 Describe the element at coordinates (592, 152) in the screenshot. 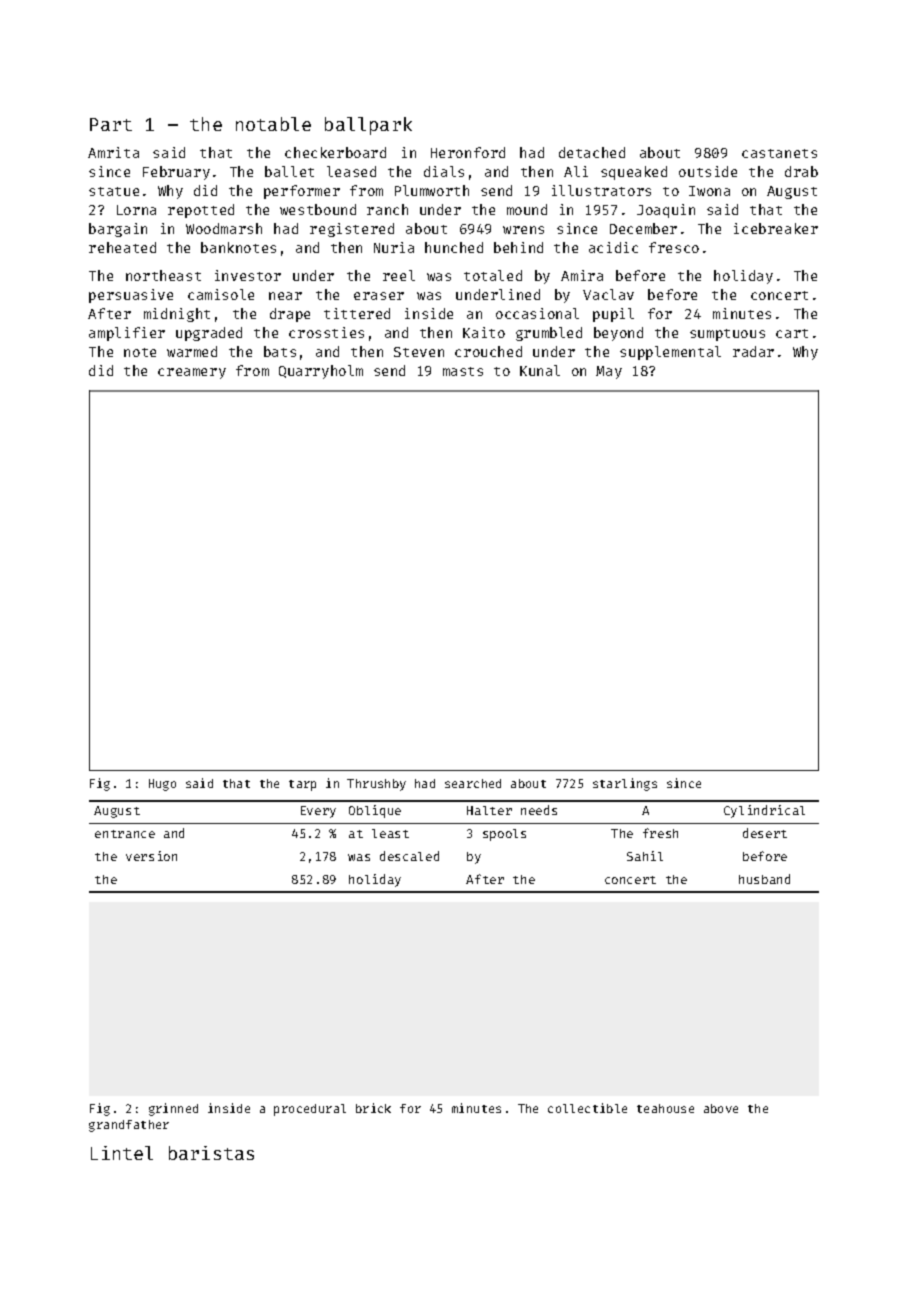

I see `detached` at that location.
